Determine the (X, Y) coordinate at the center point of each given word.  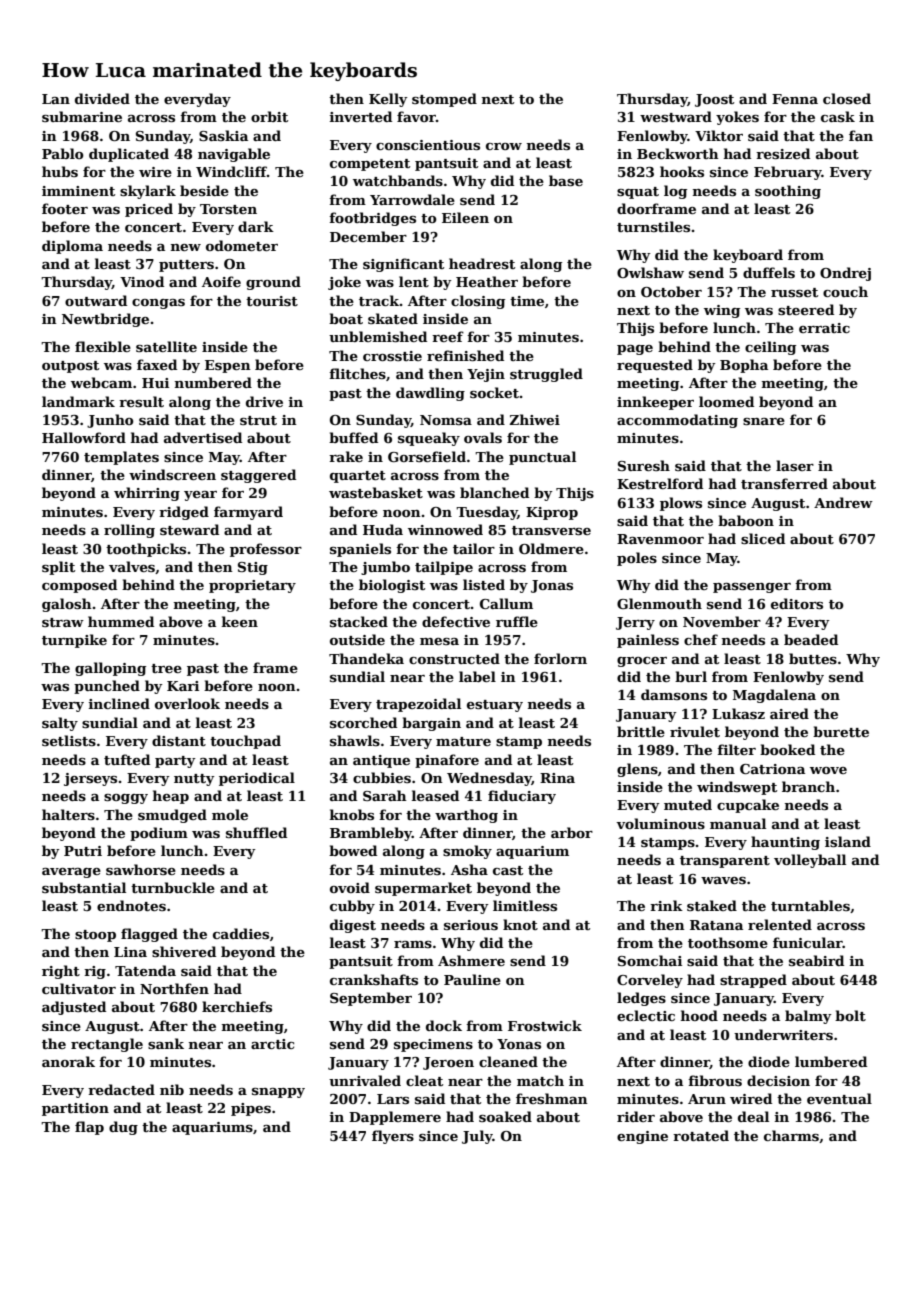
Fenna (795, 99)
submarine (82, 116)
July (477, 1137)
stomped (444, 100)
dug (123, 1128)
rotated (701, 1135)
